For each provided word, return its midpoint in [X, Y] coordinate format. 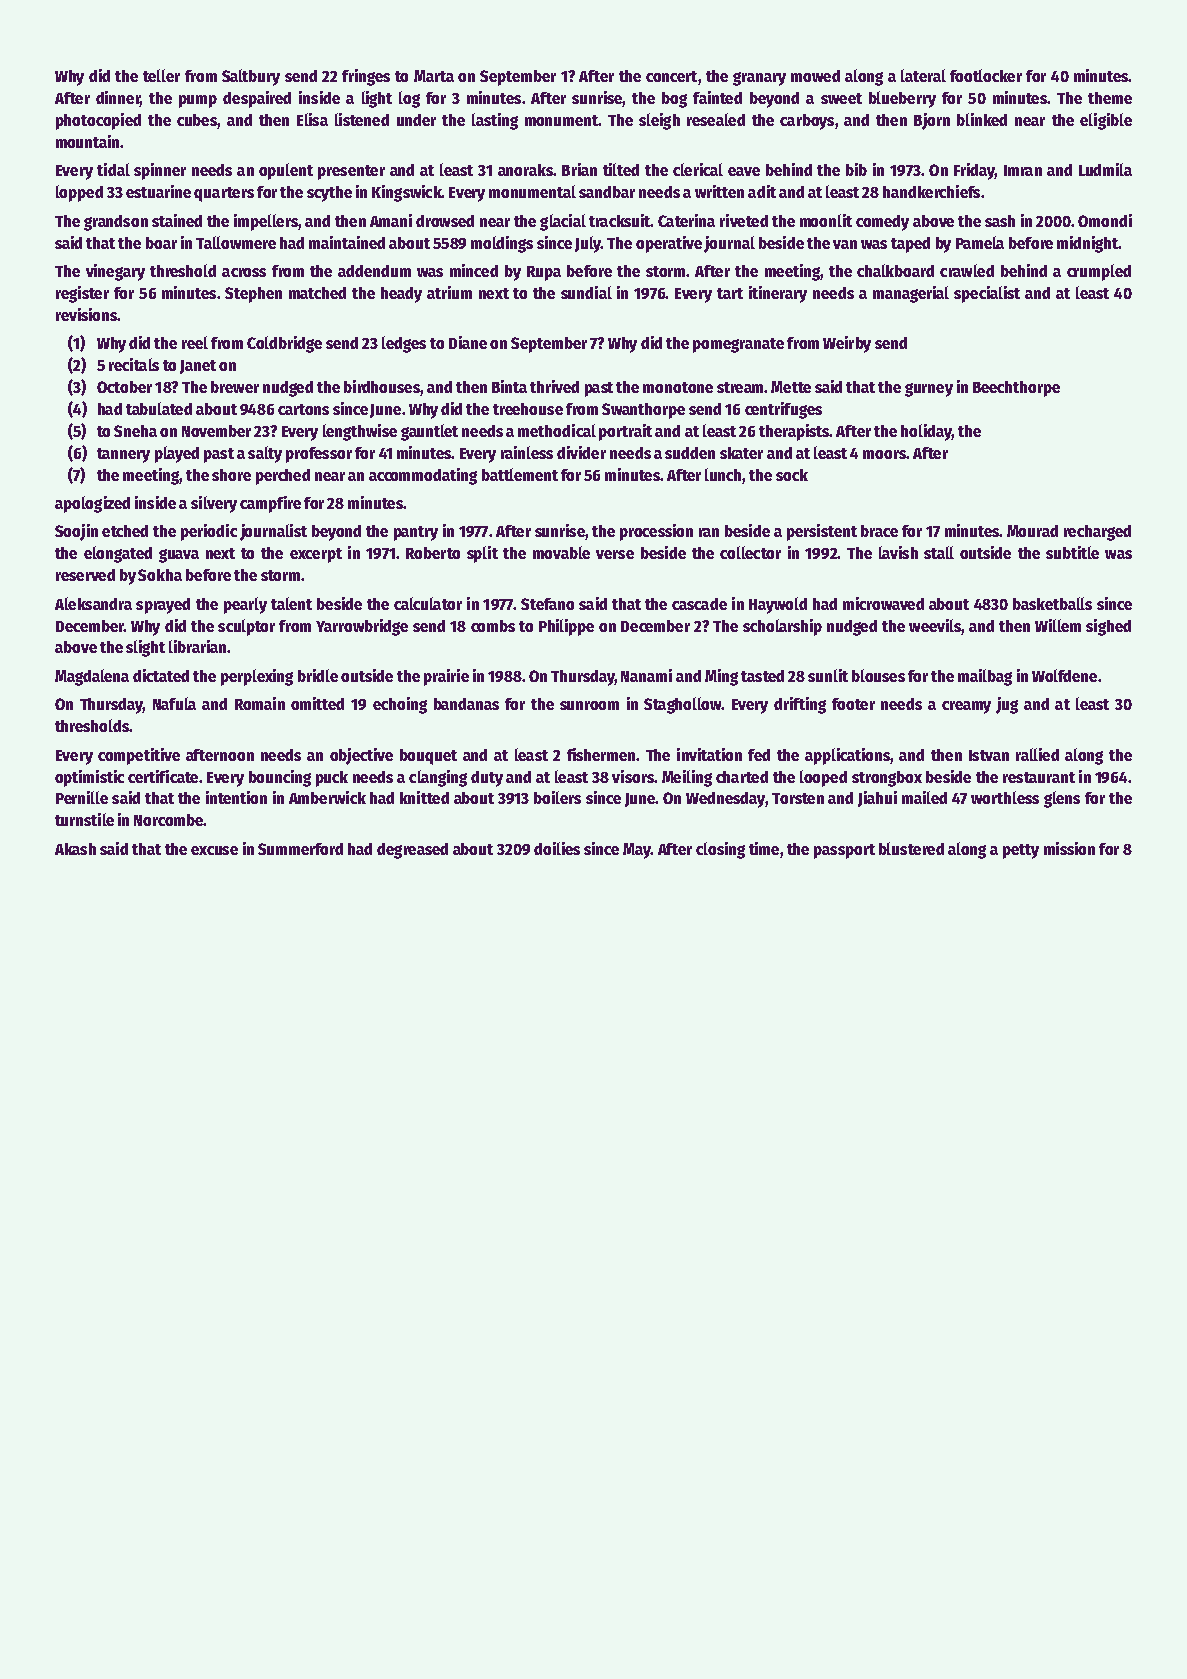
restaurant [1039, 777]
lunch [723, 474]
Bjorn [932, 121]
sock [792, 475]
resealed [716, 119]
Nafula [174, 703]
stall [939, 552]
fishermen [601, 754]
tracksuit [620, 220]
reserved [85, 575]
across [244, 272]
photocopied [98, 121]
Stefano [547, 604]
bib [856, 169]
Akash [75, 849]
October [124, 387]
